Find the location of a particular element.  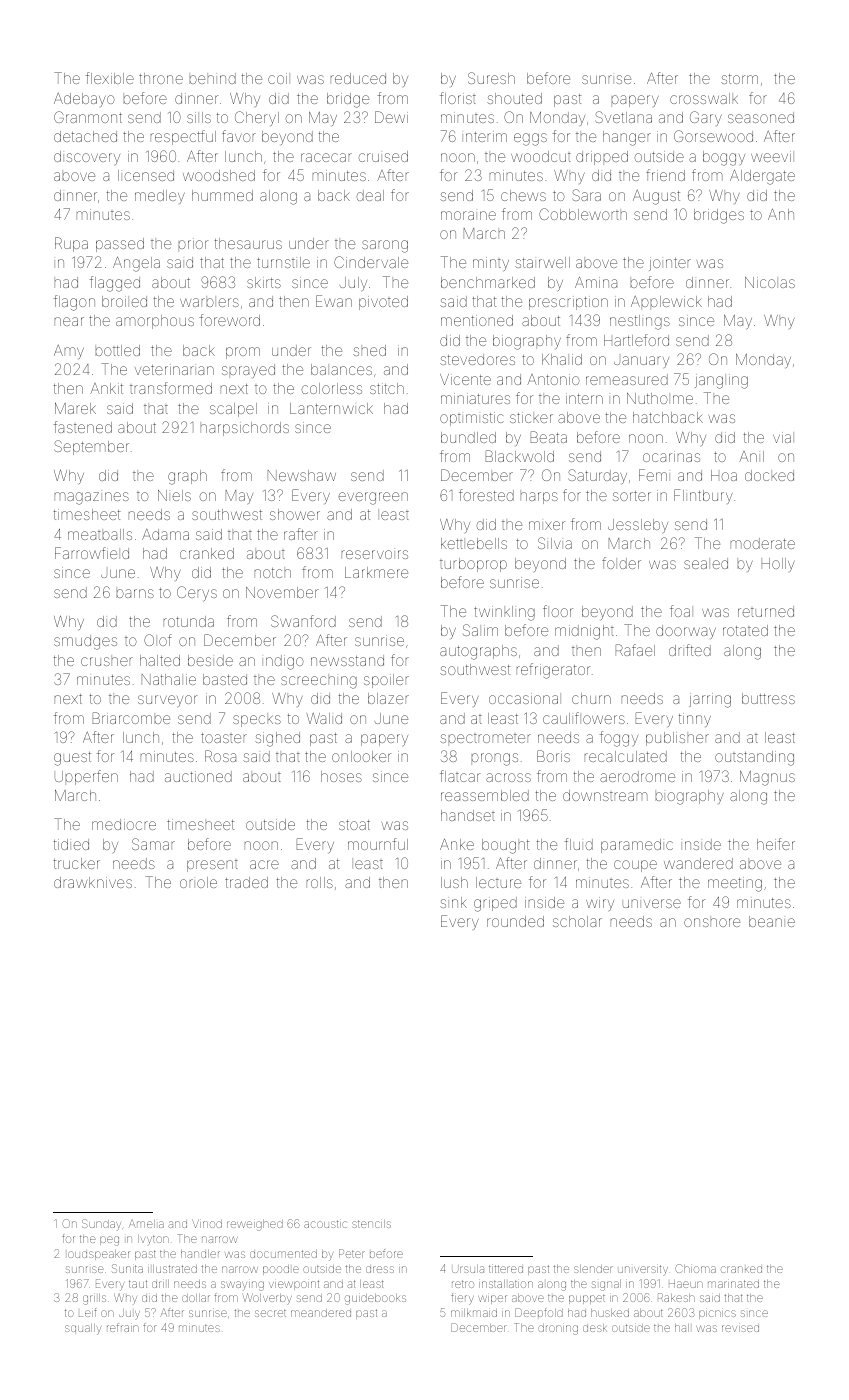

stencils is located at coordinates (371, 1224).
